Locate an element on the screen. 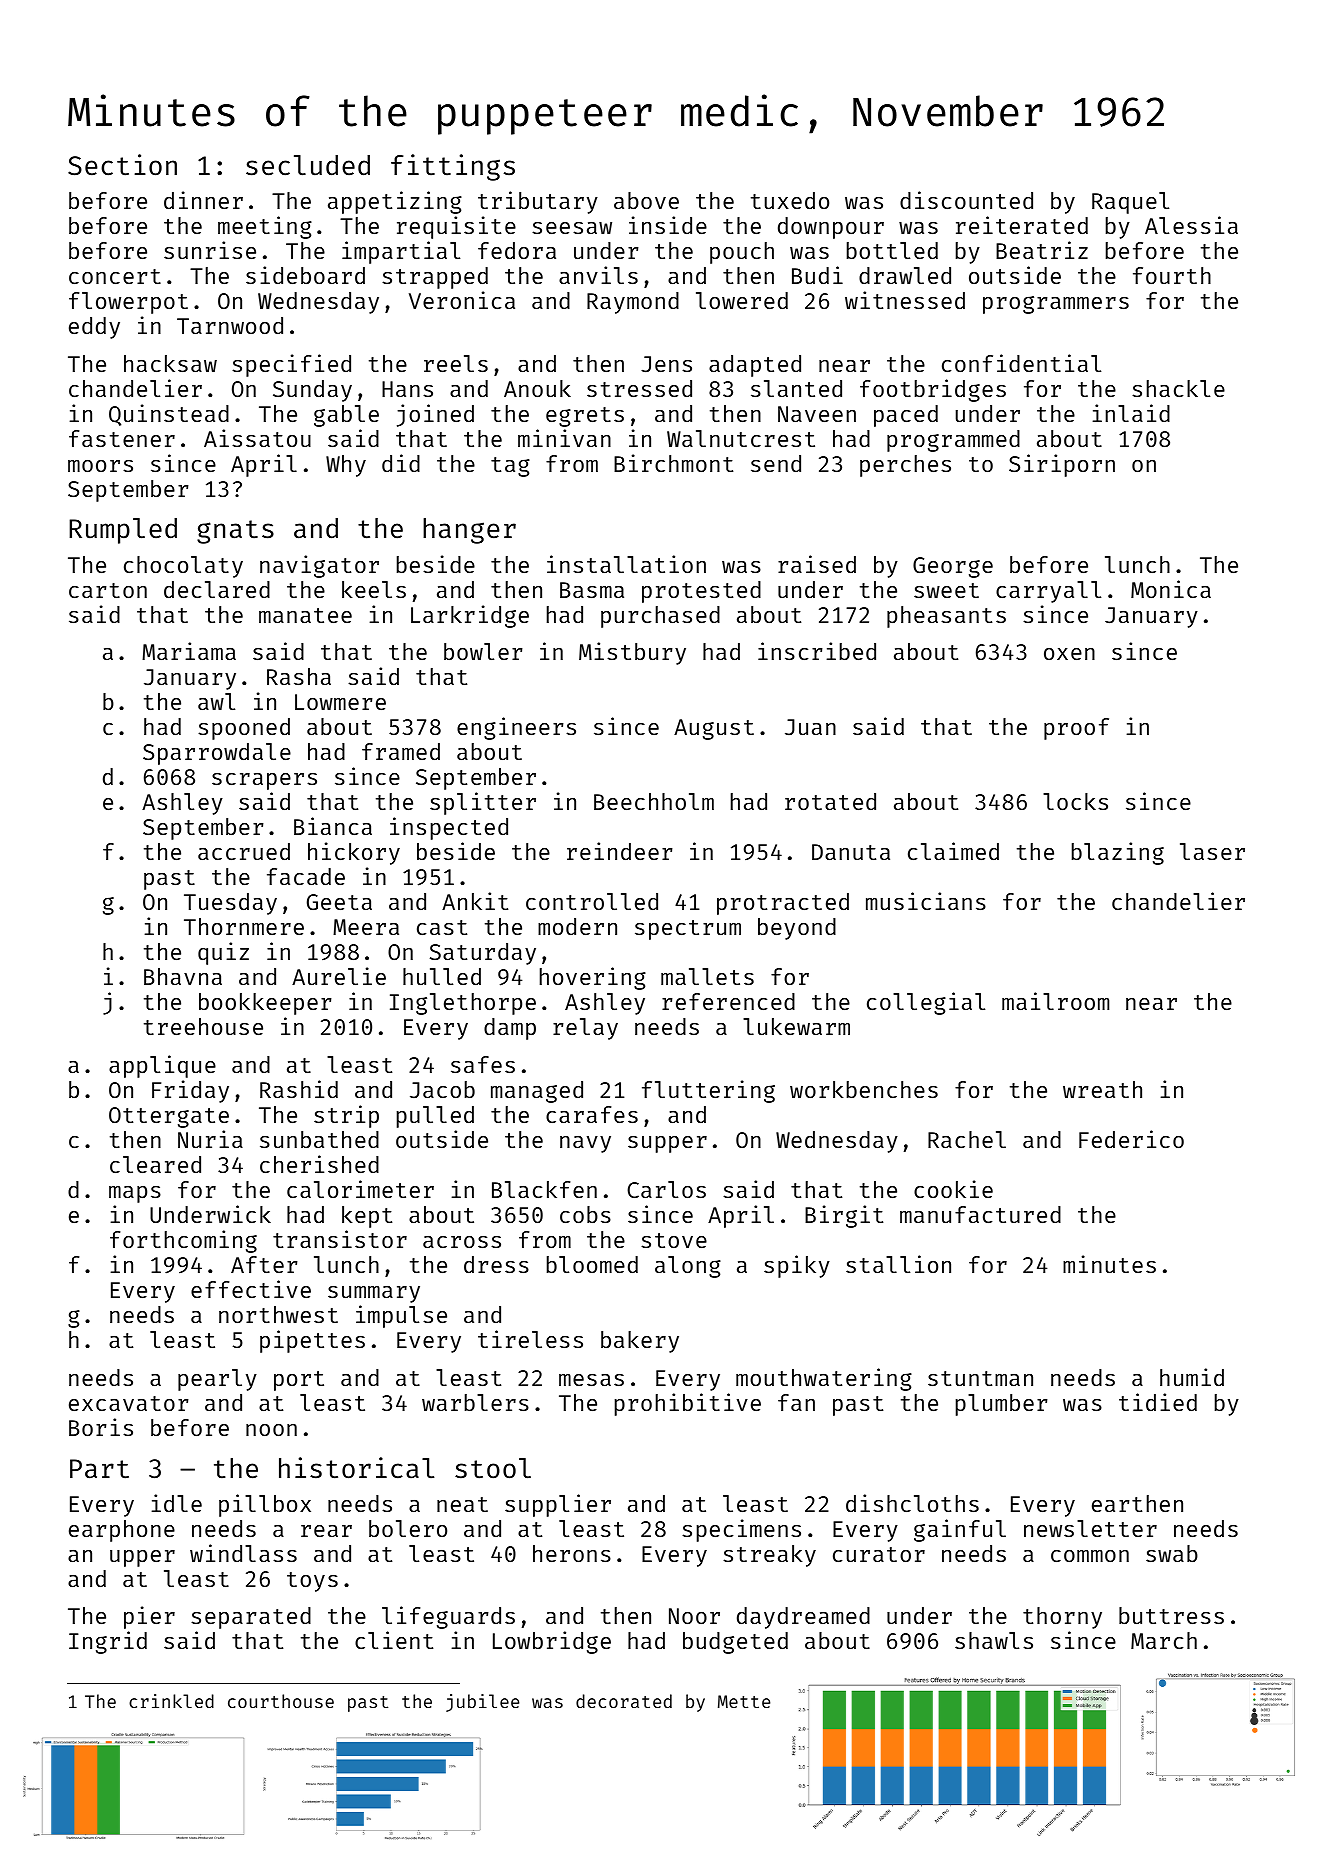  carafes is located at coordinates (592, 1114).
